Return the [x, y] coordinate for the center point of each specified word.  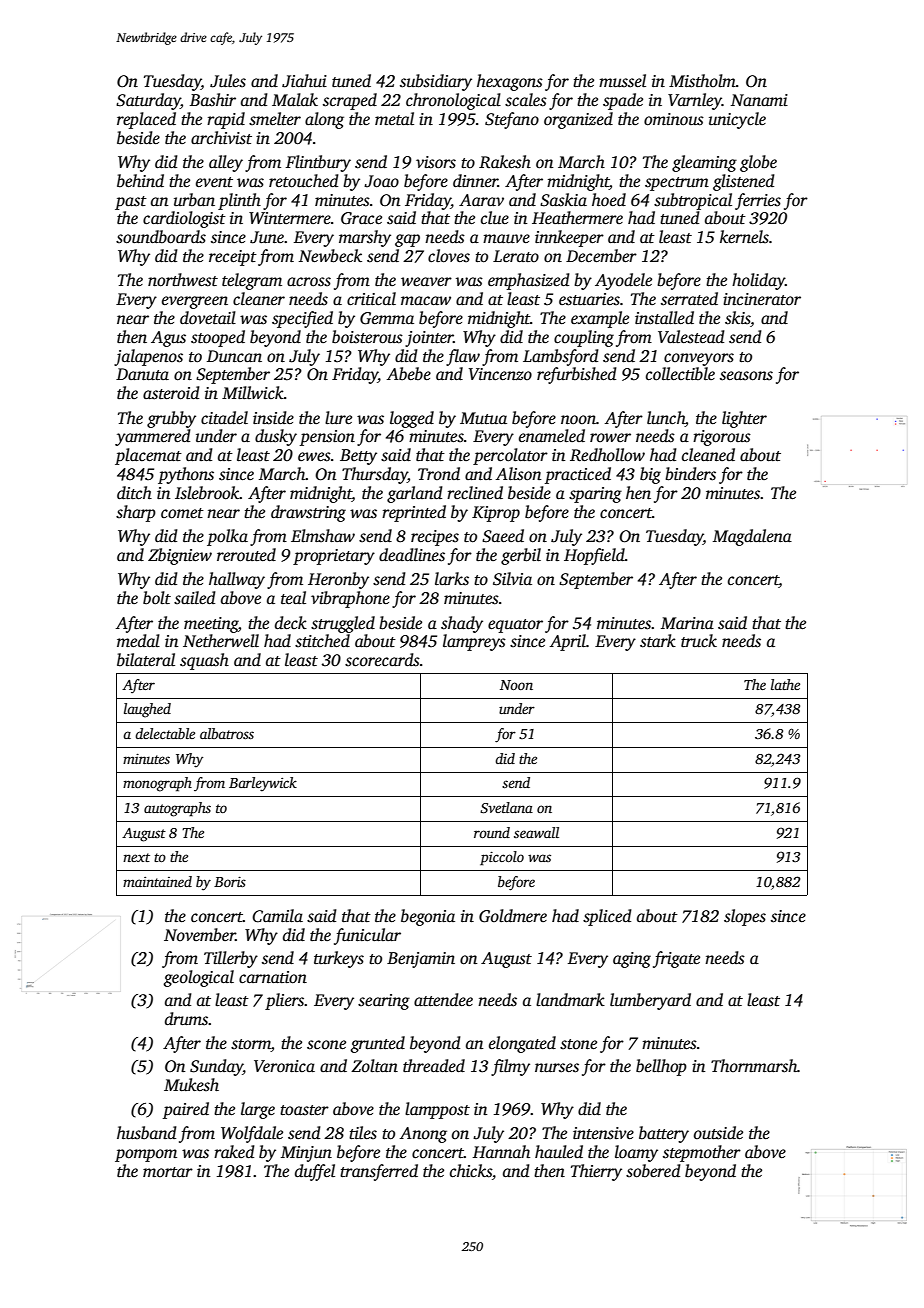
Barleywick [263, 784]
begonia [428, 917]
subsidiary [436, 82]
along [324, 120]
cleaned [708, 455]
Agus [168, 339]
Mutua [483, 418]
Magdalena [752, 537]
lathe [785, 684]
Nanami [759, 100]
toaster [304, 1110]
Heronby [338, 580]
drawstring [308, 513]
